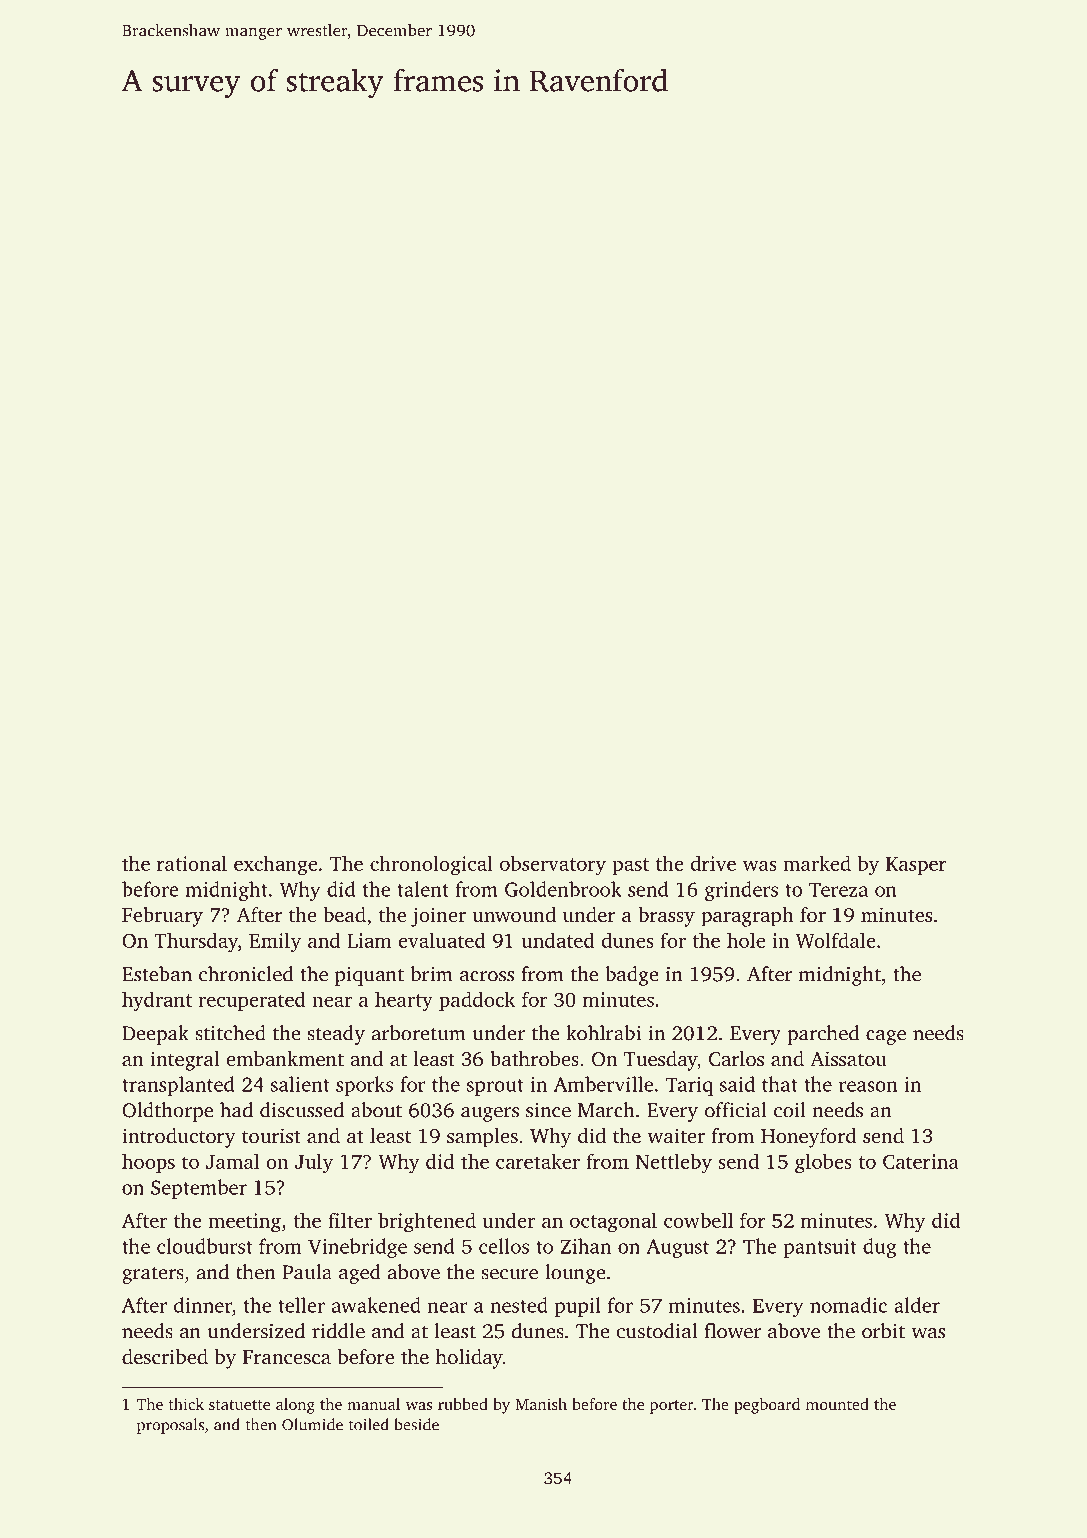 This image has width=1087, height=1538. Describe the element at coordinates (835, 940) in the image. I see `Wolfdale` at that location.
